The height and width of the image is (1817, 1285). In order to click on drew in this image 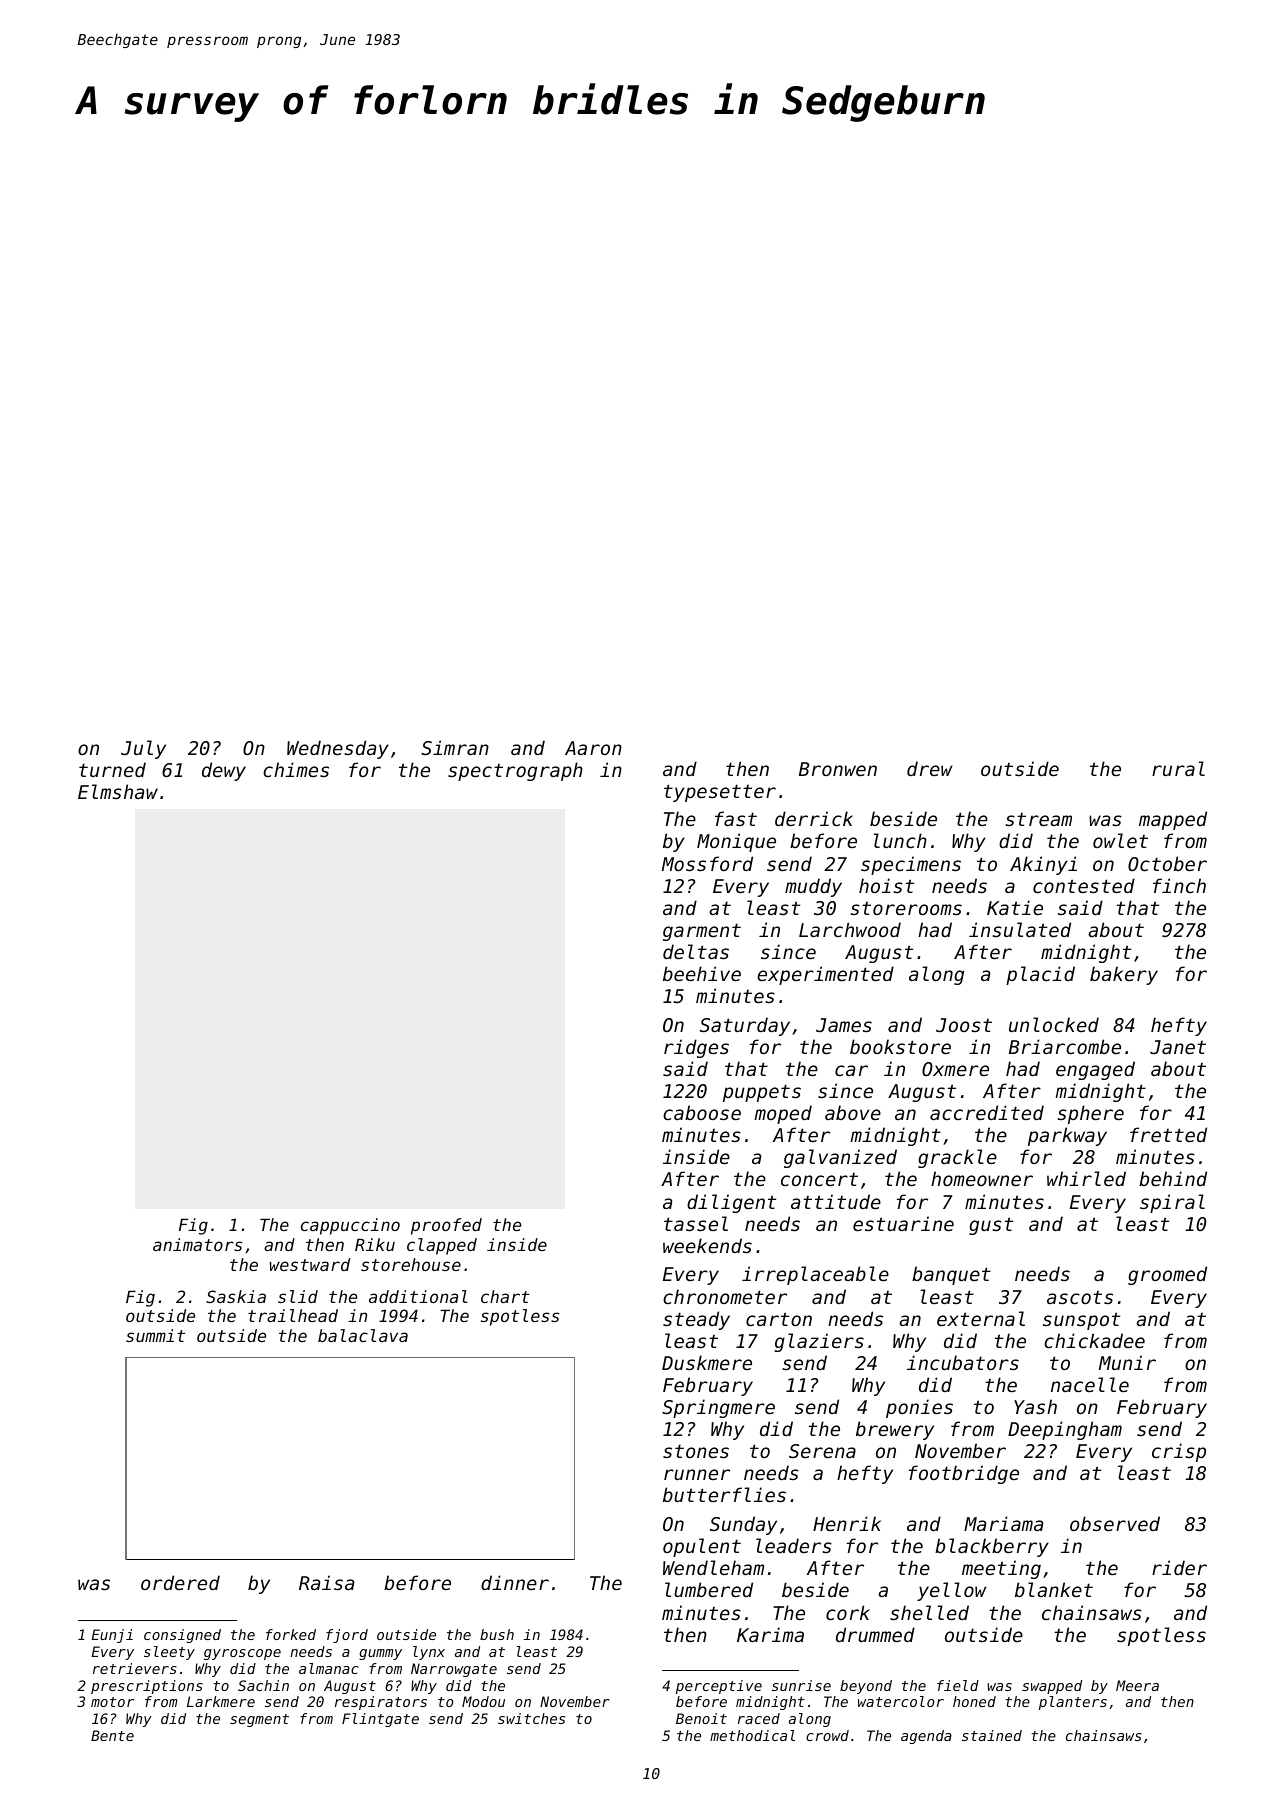, I will do `click(930, 768)`.
